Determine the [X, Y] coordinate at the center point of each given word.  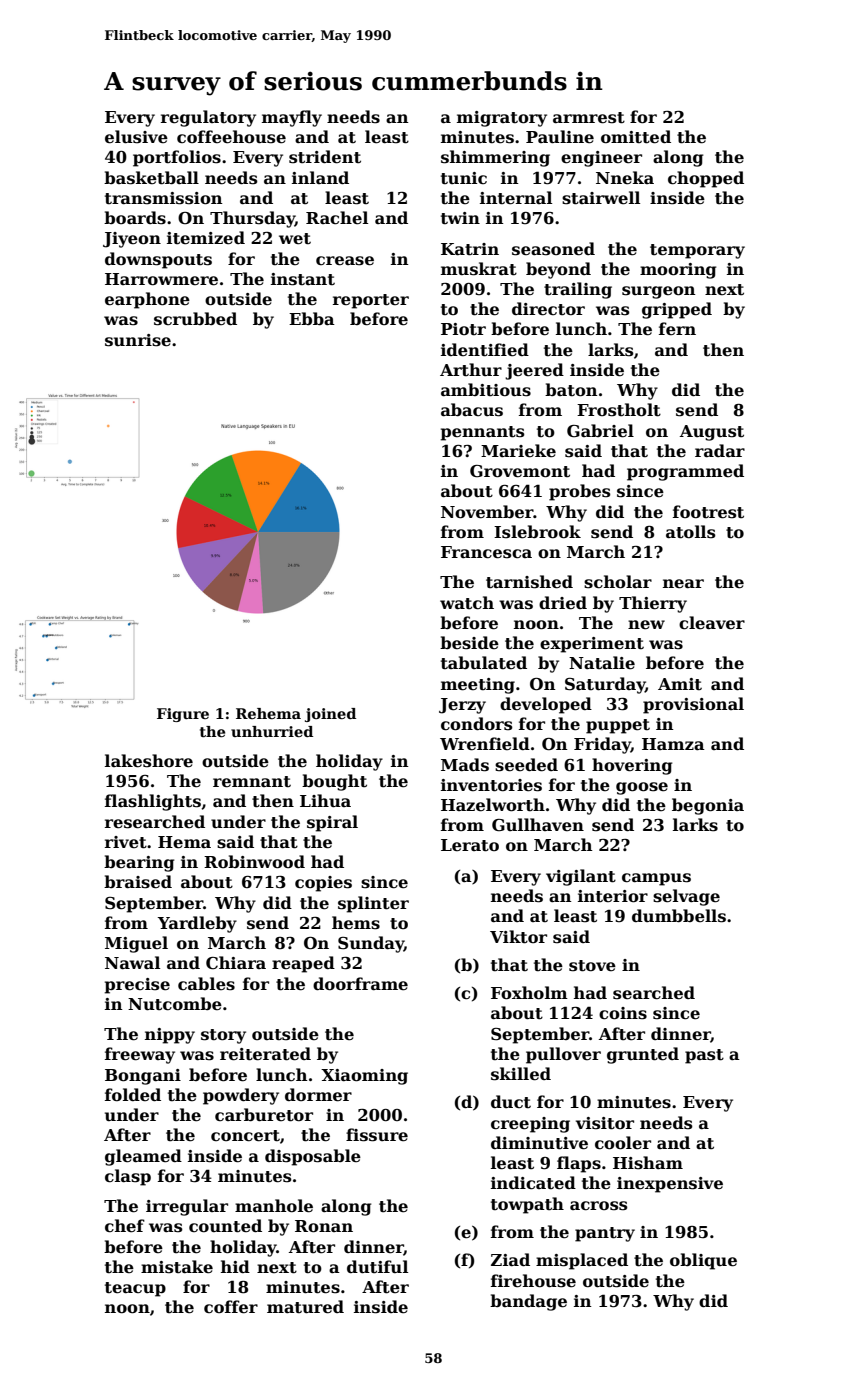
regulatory [208, 118]
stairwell [601, 198]
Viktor [518, 937]
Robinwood [254, 862]
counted [225, 1226]
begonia [708, 806]
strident [325, 157]
